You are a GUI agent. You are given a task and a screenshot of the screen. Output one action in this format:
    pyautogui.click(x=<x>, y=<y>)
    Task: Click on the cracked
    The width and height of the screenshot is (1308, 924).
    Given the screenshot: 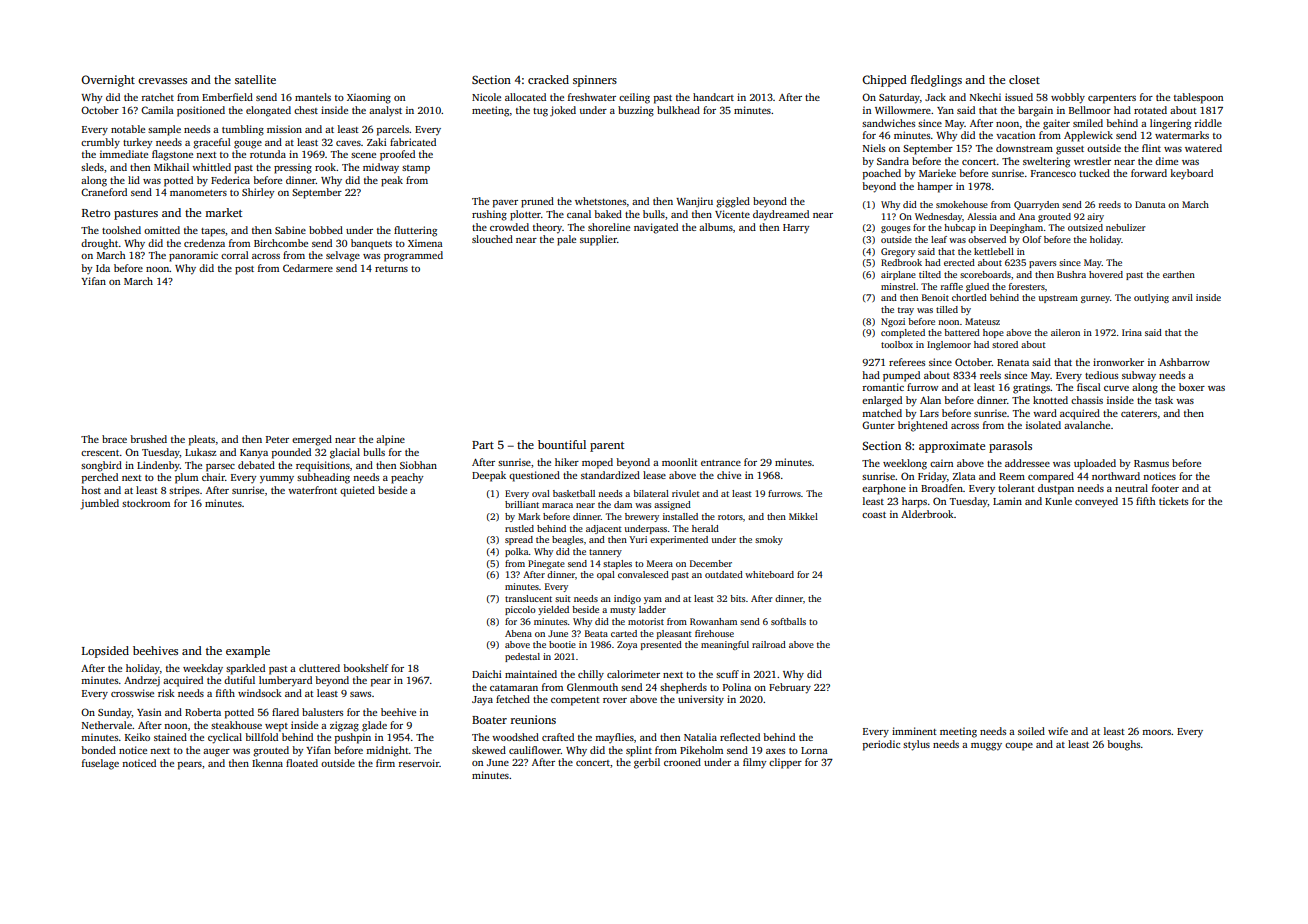 What is the action you would take?
    pyautogui.click(x=548, y=79)
